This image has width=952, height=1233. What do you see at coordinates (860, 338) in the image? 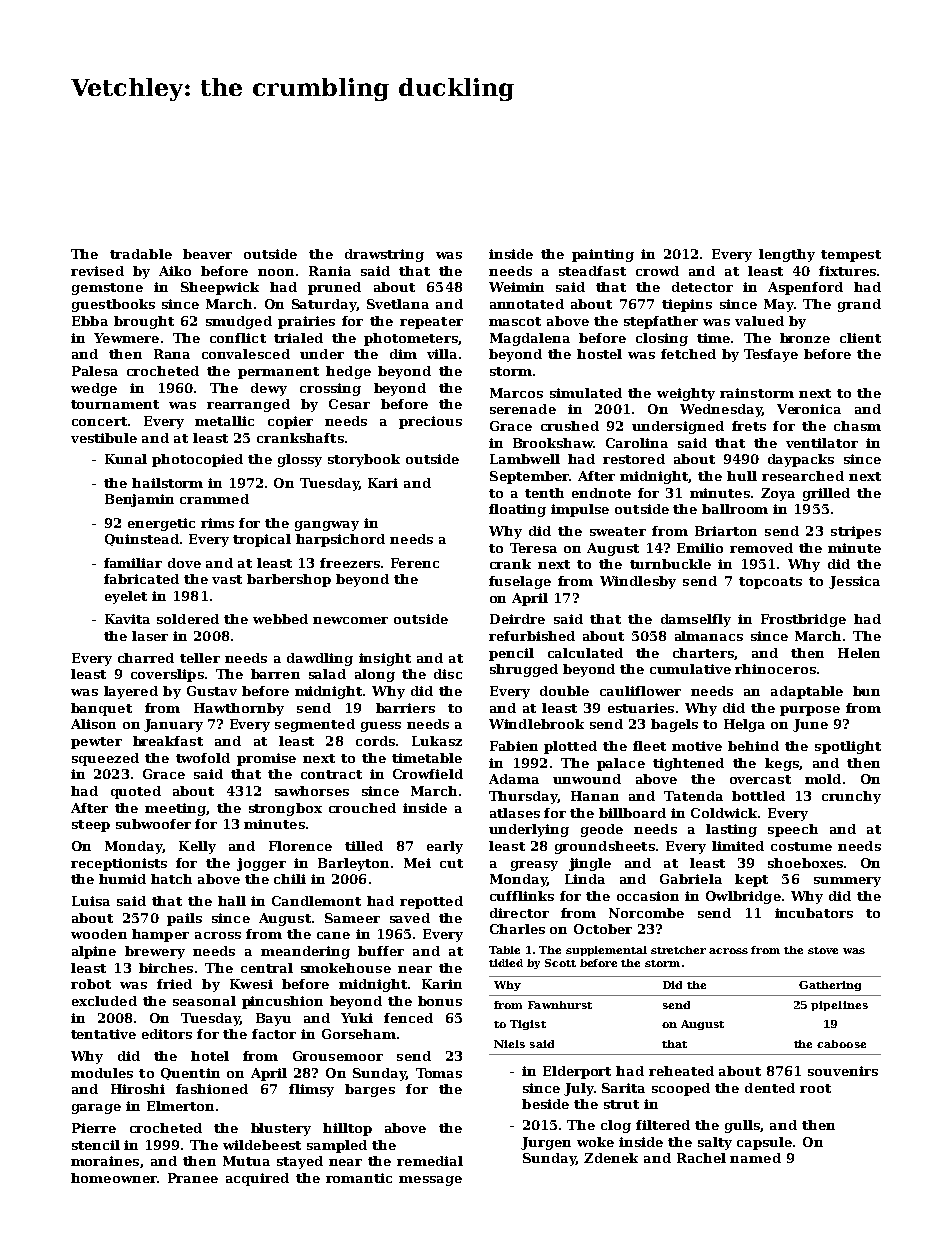
I see `client` at bounding box center [860, 338].
